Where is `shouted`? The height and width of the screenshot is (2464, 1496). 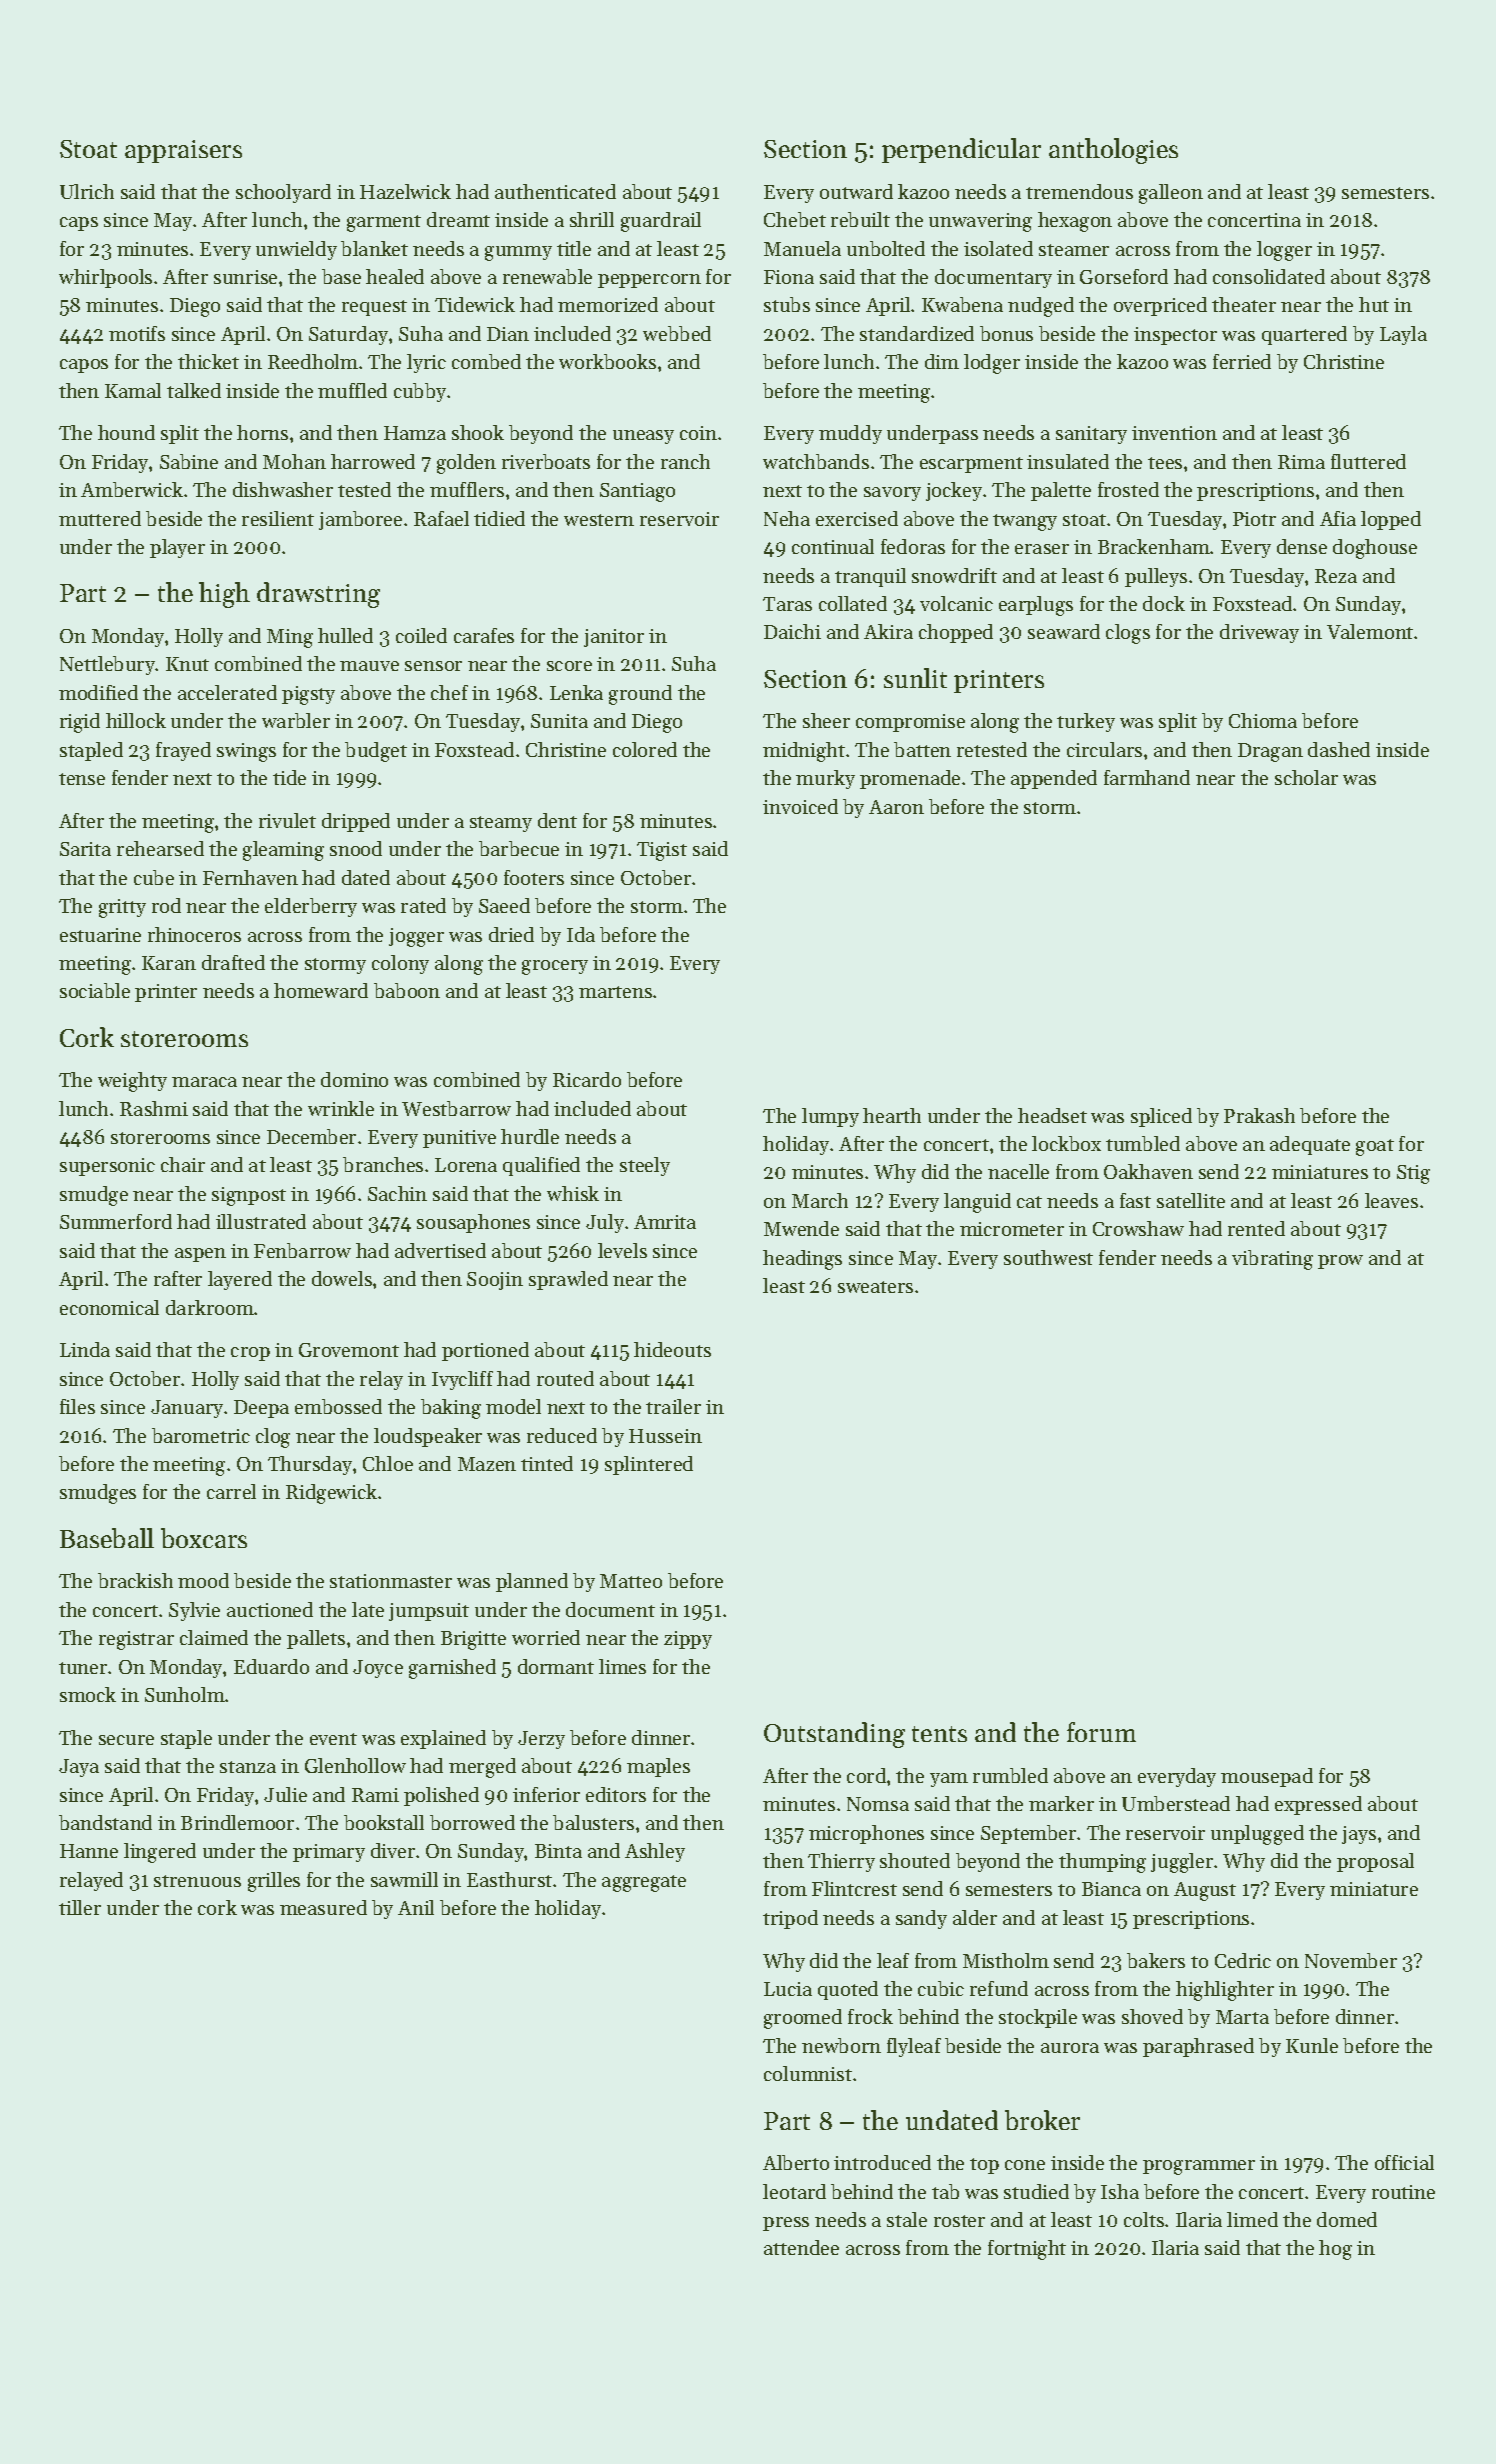
shouted is located at coordinates (915, 1860).
